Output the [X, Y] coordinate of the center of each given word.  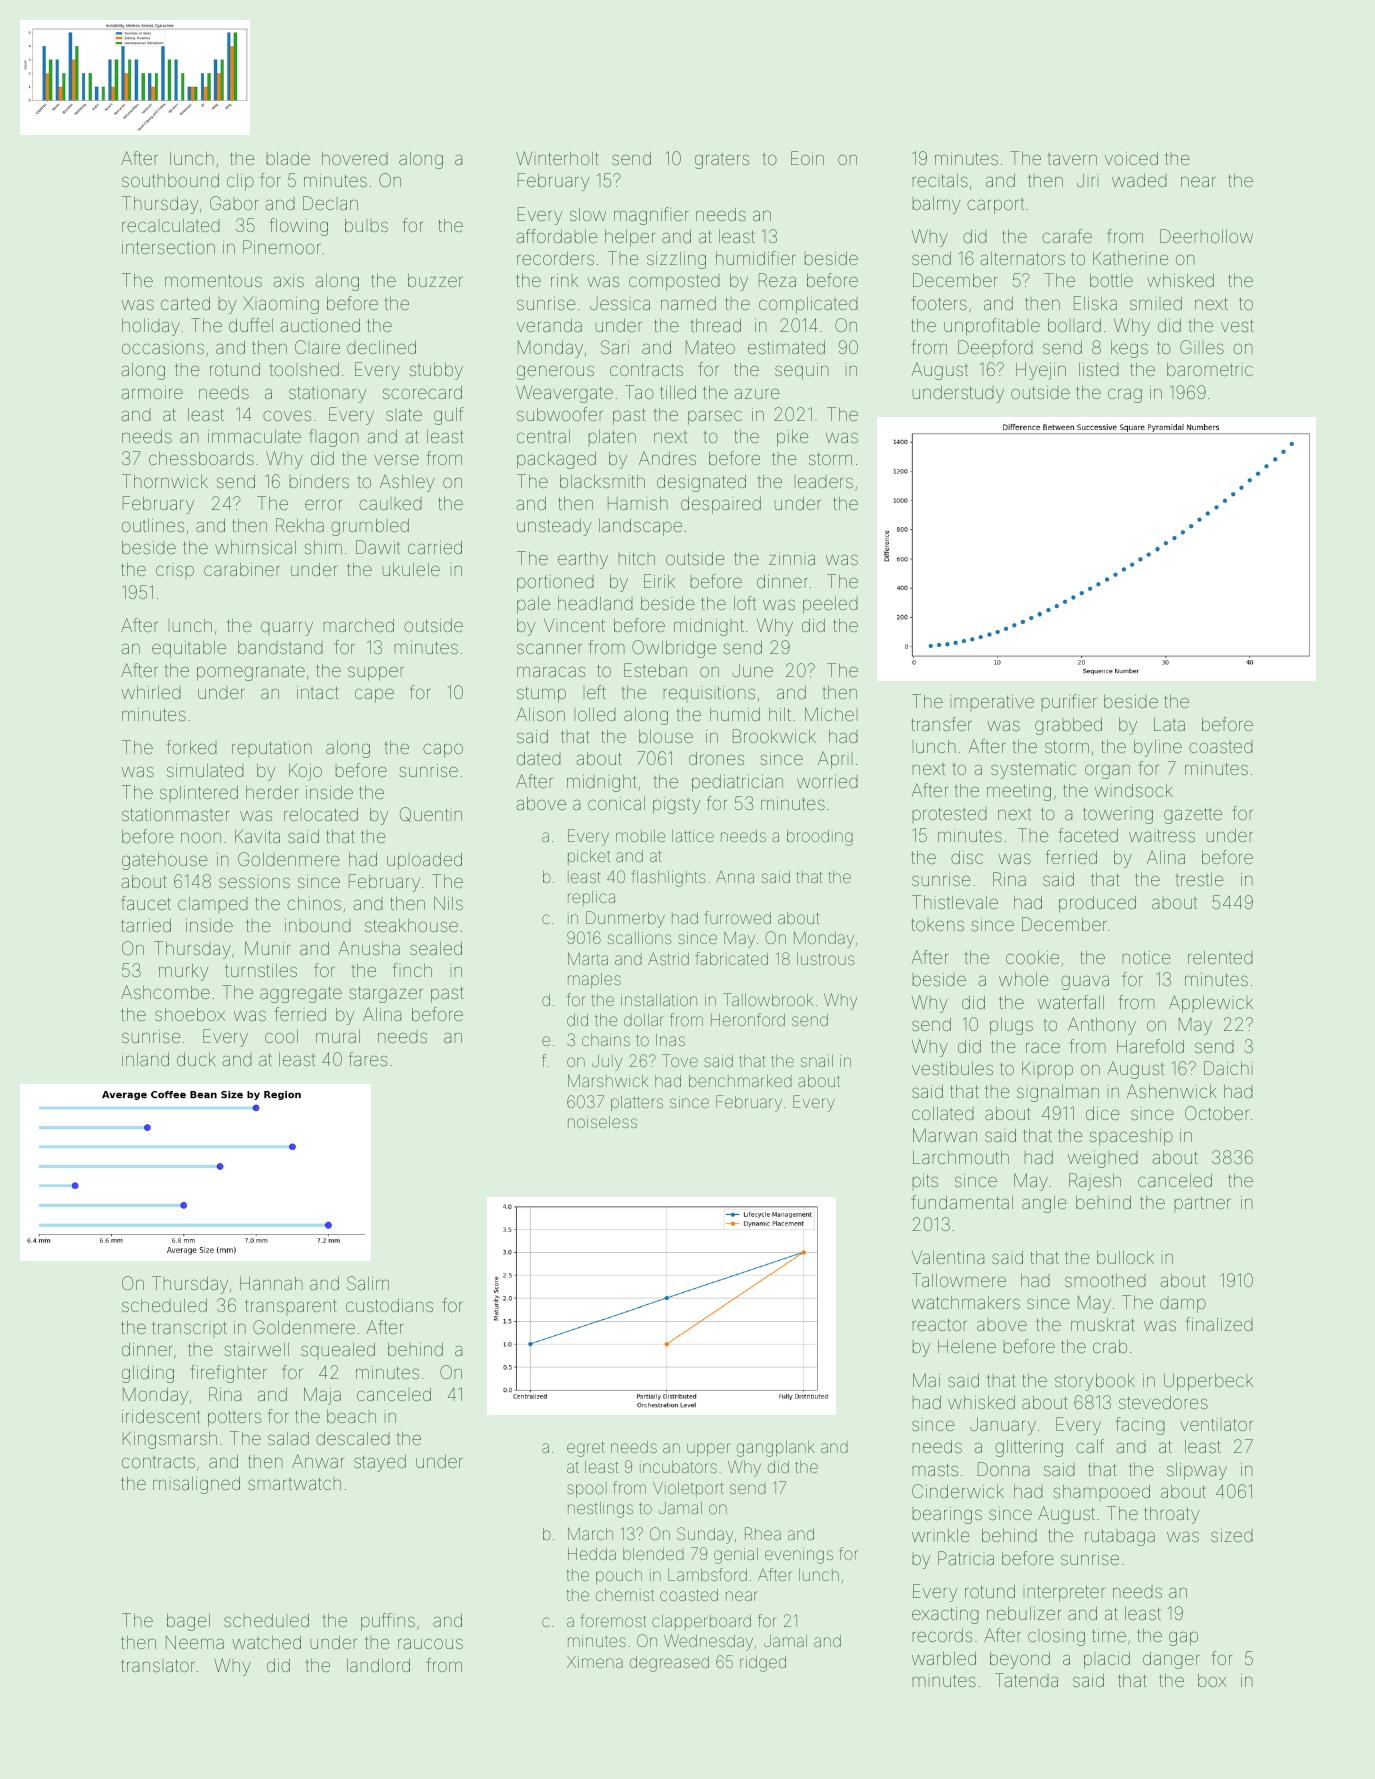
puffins [388, 1622]
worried [827, 781]
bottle [1111, 280]
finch [412, 970]
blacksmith [602, 481]
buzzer [435, 280]
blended [653, 1554]
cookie [1032, 957]
